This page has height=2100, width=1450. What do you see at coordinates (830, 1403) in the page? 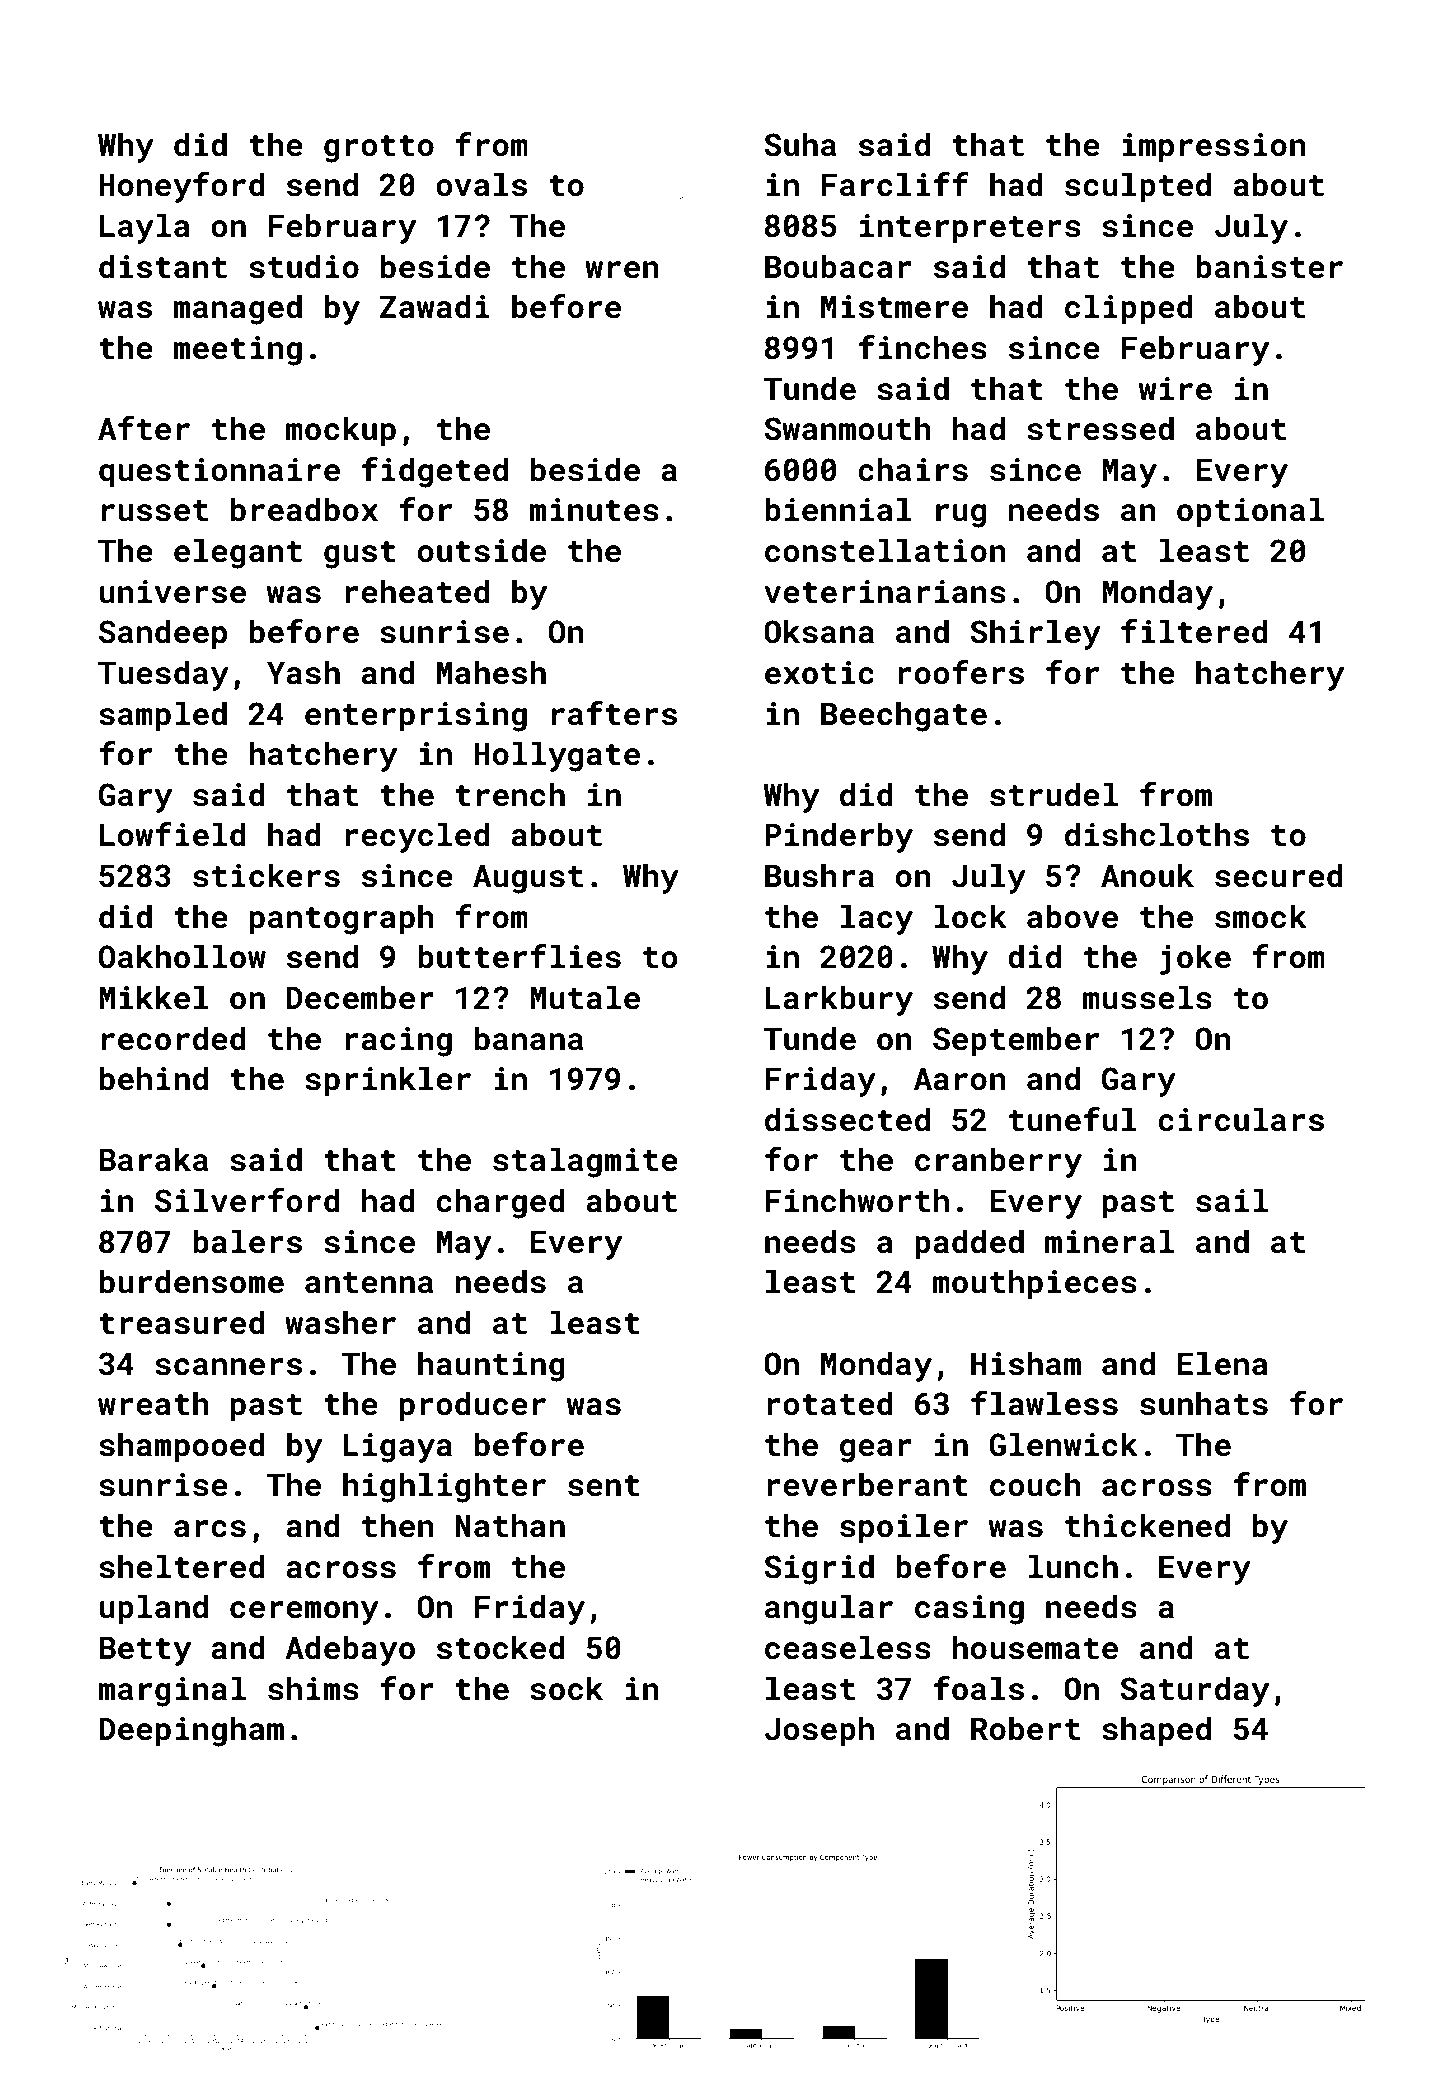
I see `rotated` at bounding box center [830, 1403].
